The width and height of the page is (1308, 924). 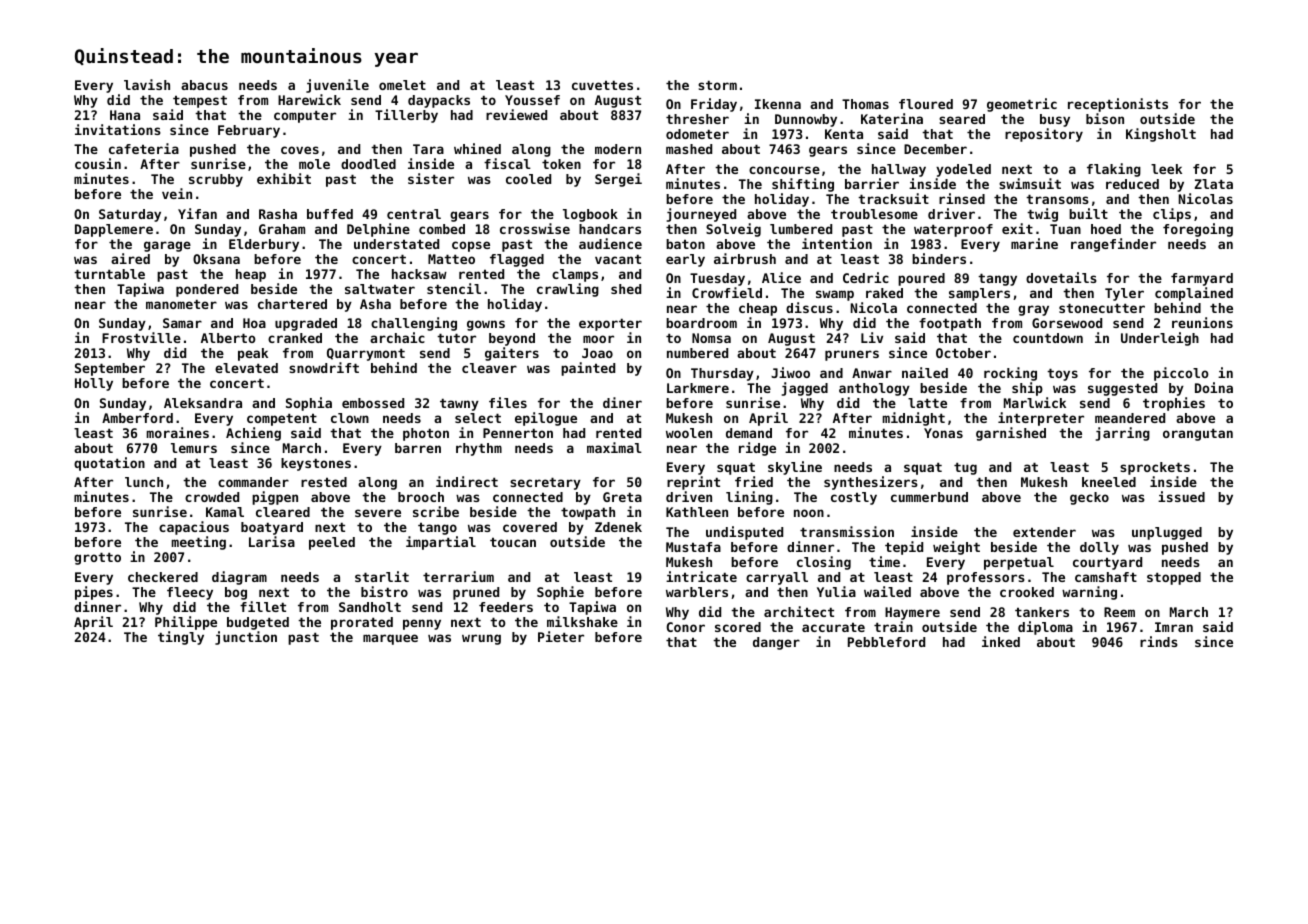 I want to click on tempest, so click(x=200, y=101).
